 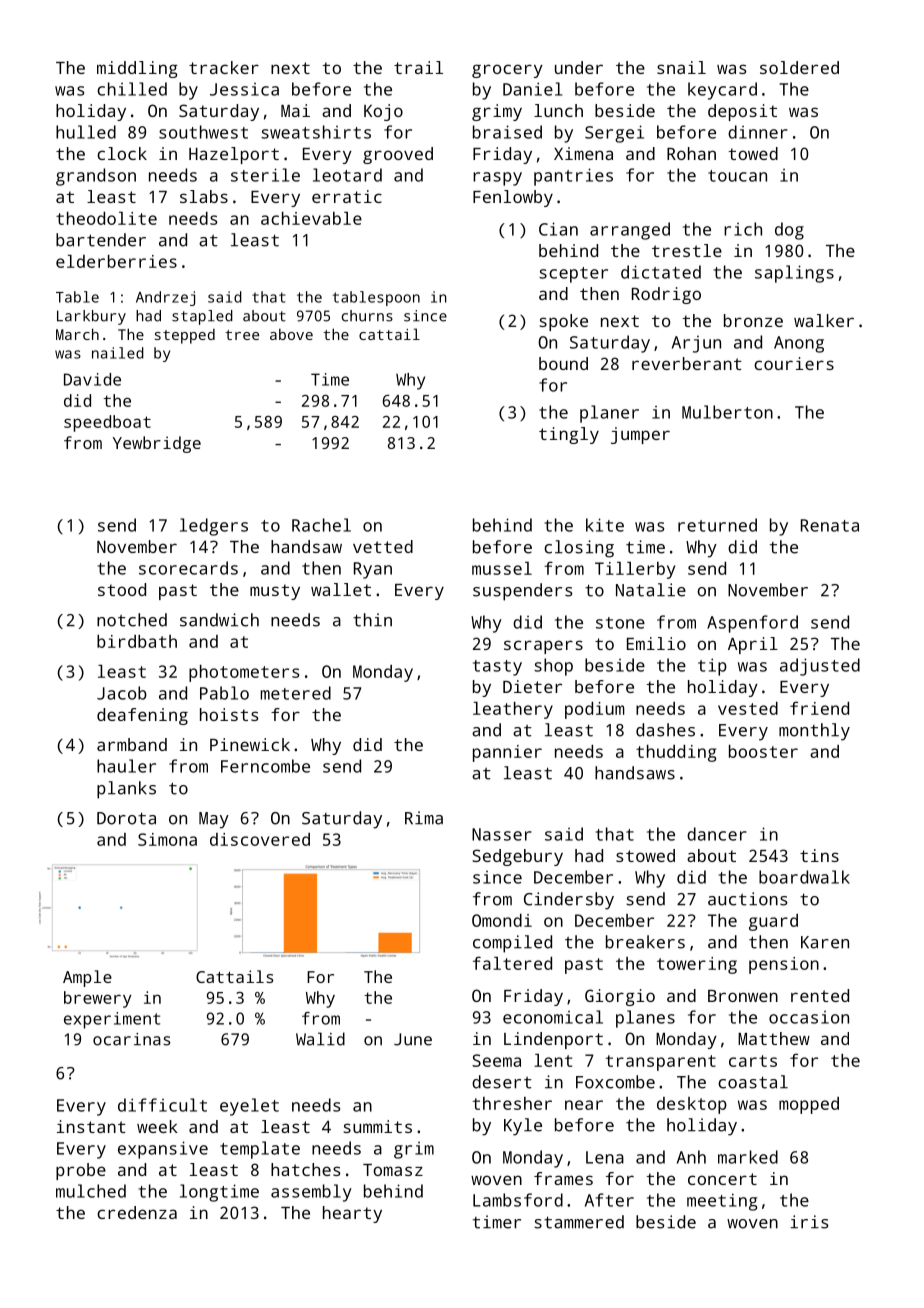 What do you see at coordinates (137, 1212) in the document?
I see `credenza` at bounding box center [137, 1212].
